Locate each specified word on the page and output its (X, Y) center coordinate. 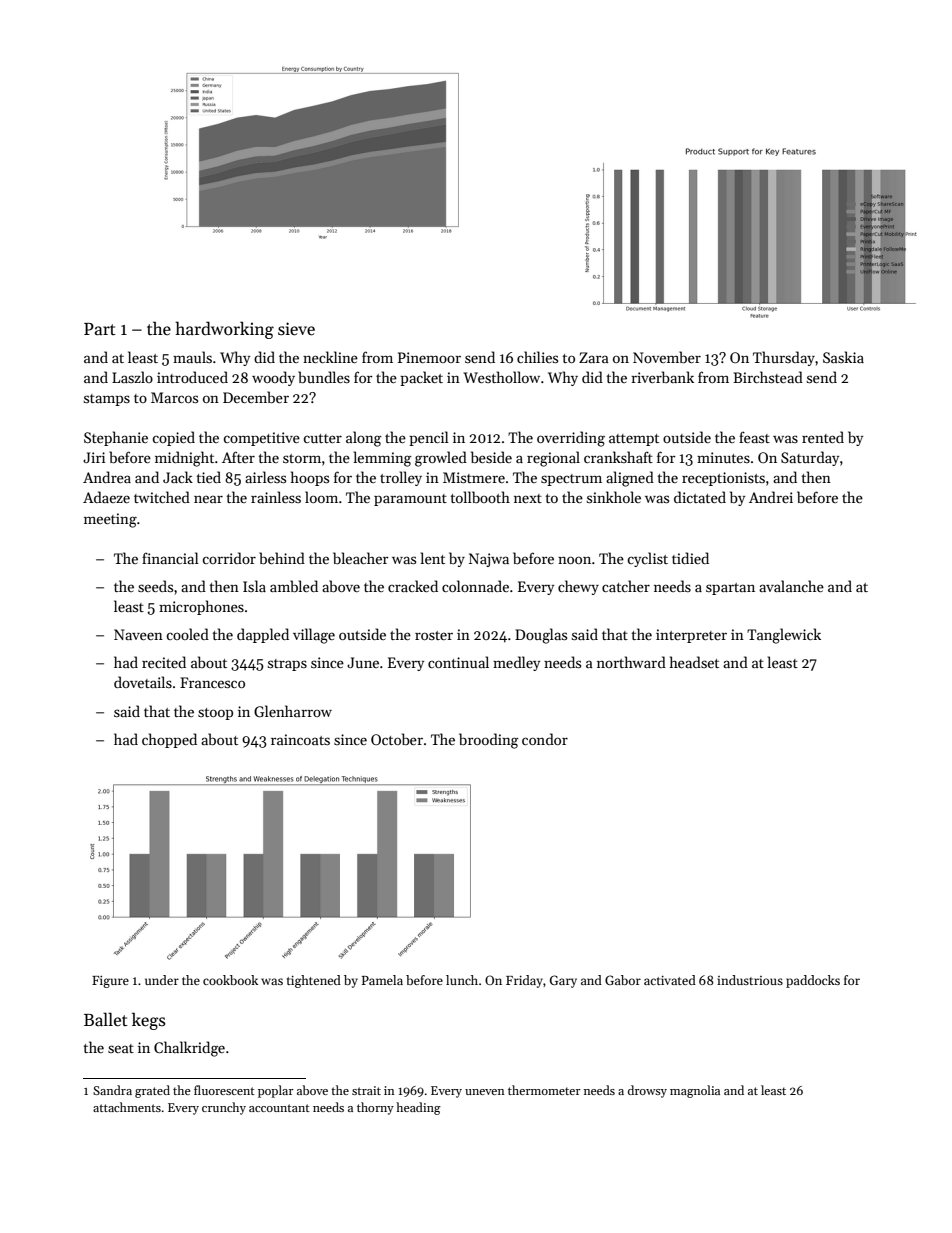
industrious (750, 980)
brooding (488, 741)
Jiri (94, 457)
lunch (462, 980)
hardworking (224, 330)
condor (545, 739)
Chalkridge (189, 1049)
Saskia (843, 357)
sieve (296, 329)
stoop (215, 714)
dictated (700, 497)
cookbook (230, 980)
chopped (169, 740)
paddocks (813, 981)
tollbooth (480, 497)
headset (694, 662)
